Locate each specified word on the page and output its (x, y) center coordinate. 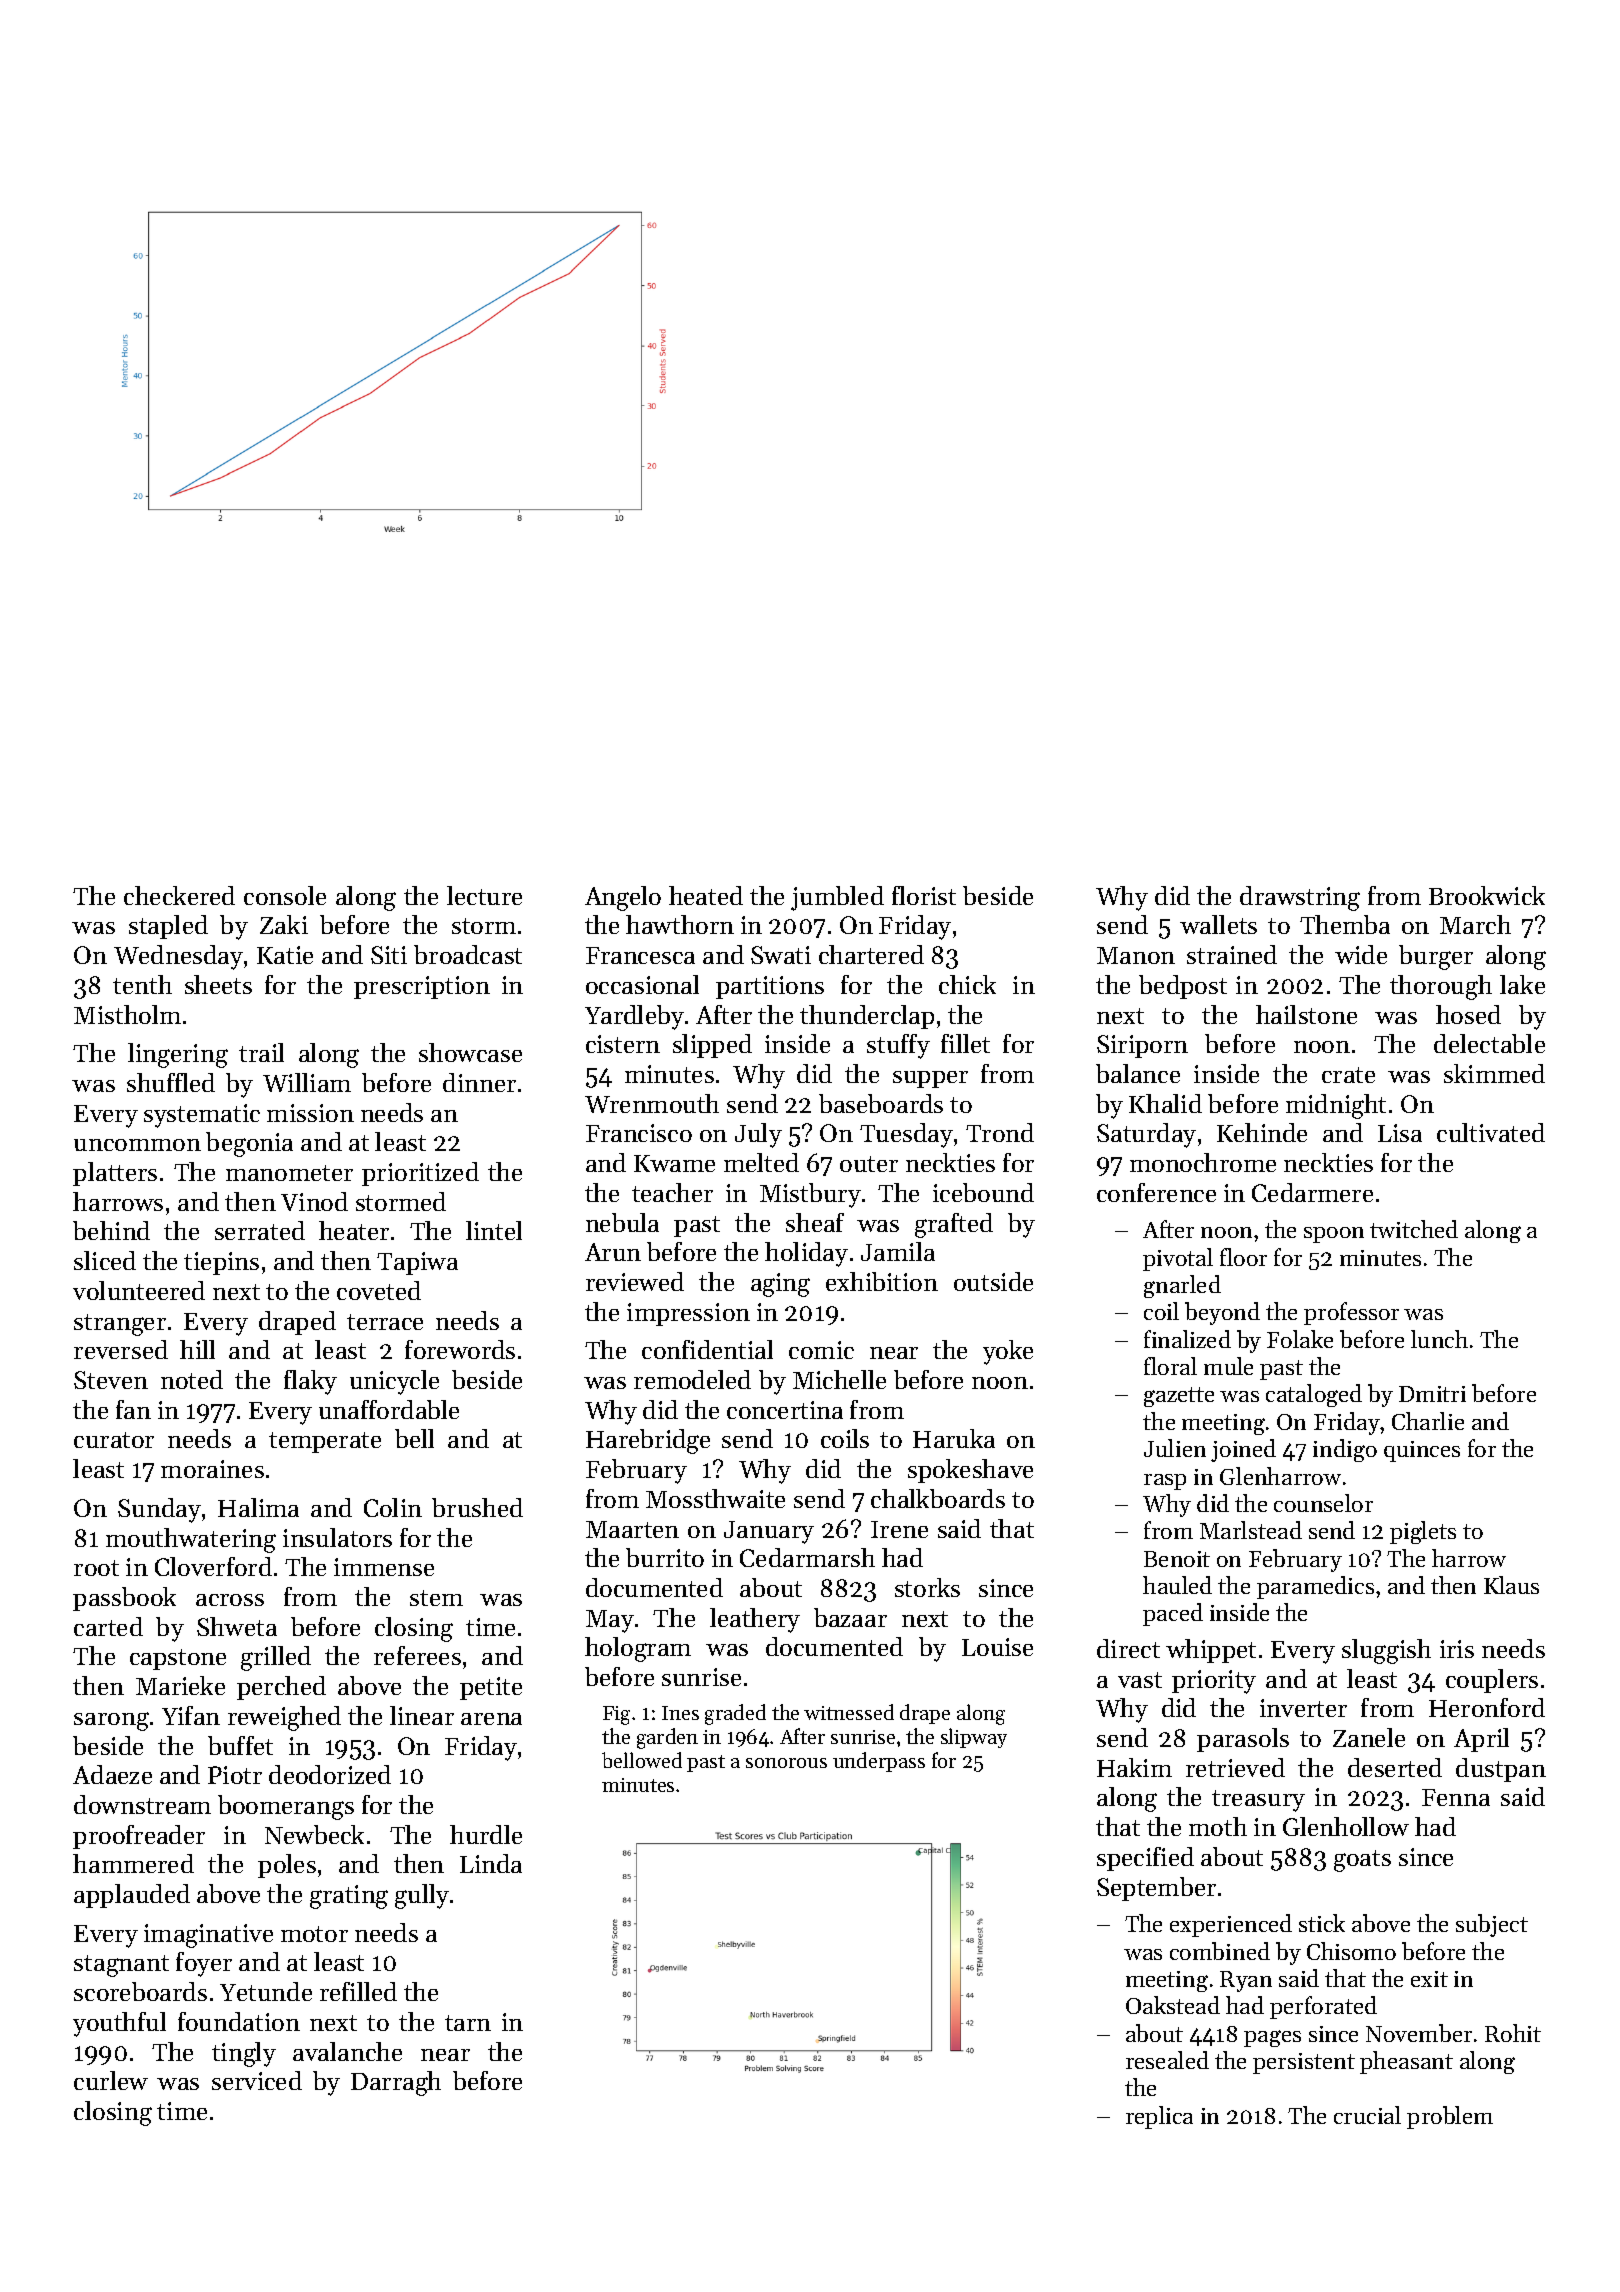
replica (1159, 2117)
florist (924, 895)
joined (1243, 1450)
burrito (665, 1557)
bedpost (1183, 987)
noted (192, 1379)
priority (1214, 1682)
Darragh (396, 2083)
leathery (755, 1620)
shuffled (171, 1082)
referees (417, 1655)
